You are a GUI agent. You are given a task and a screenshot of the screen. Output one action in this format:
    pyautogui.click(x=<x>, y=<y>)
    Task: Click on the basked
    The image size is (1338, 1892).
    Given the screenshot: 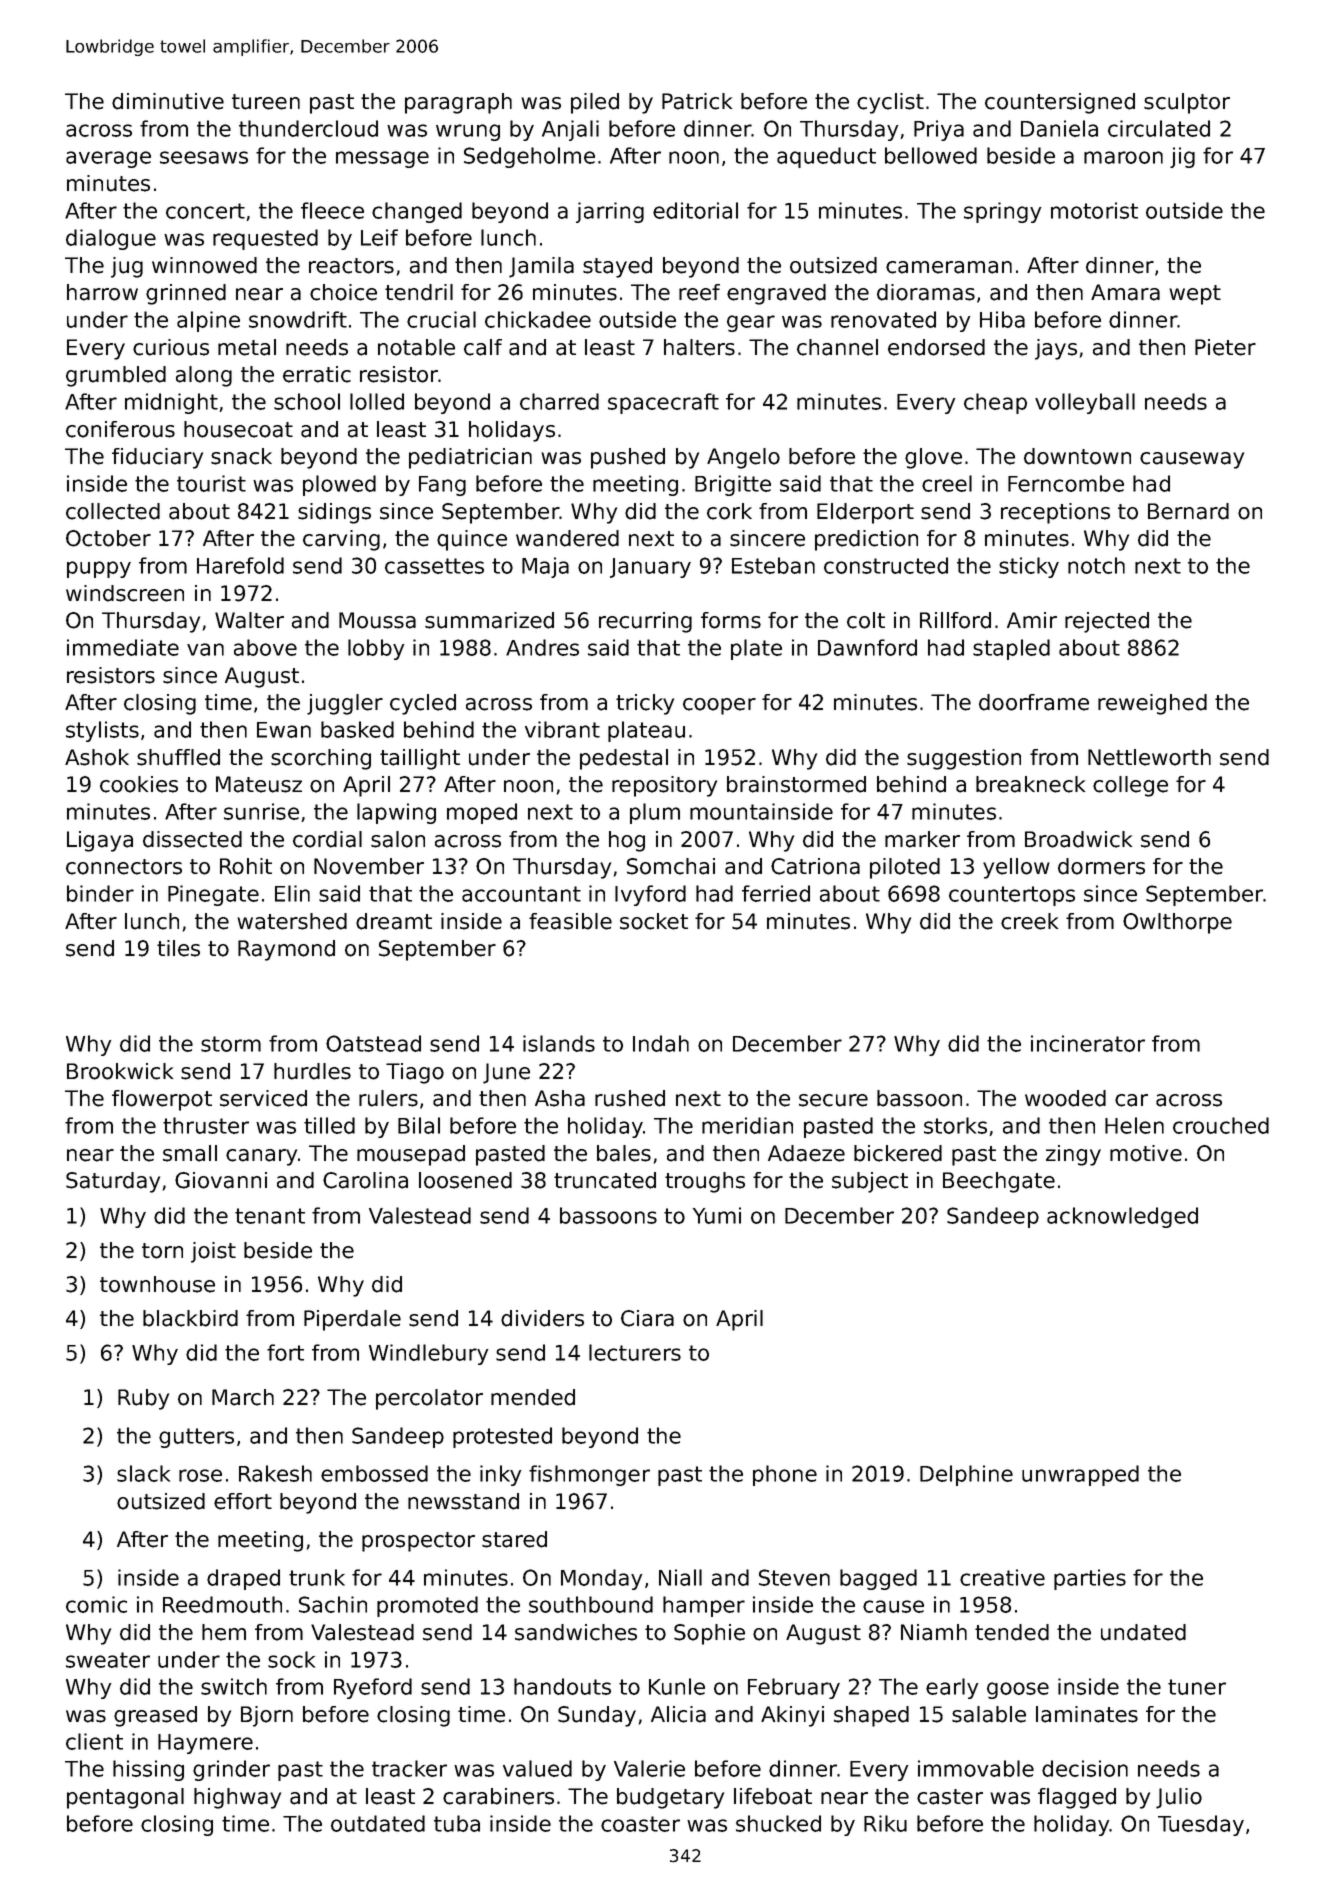 What is the action you would take?
    pyautogui.click(x=357, y=729)
